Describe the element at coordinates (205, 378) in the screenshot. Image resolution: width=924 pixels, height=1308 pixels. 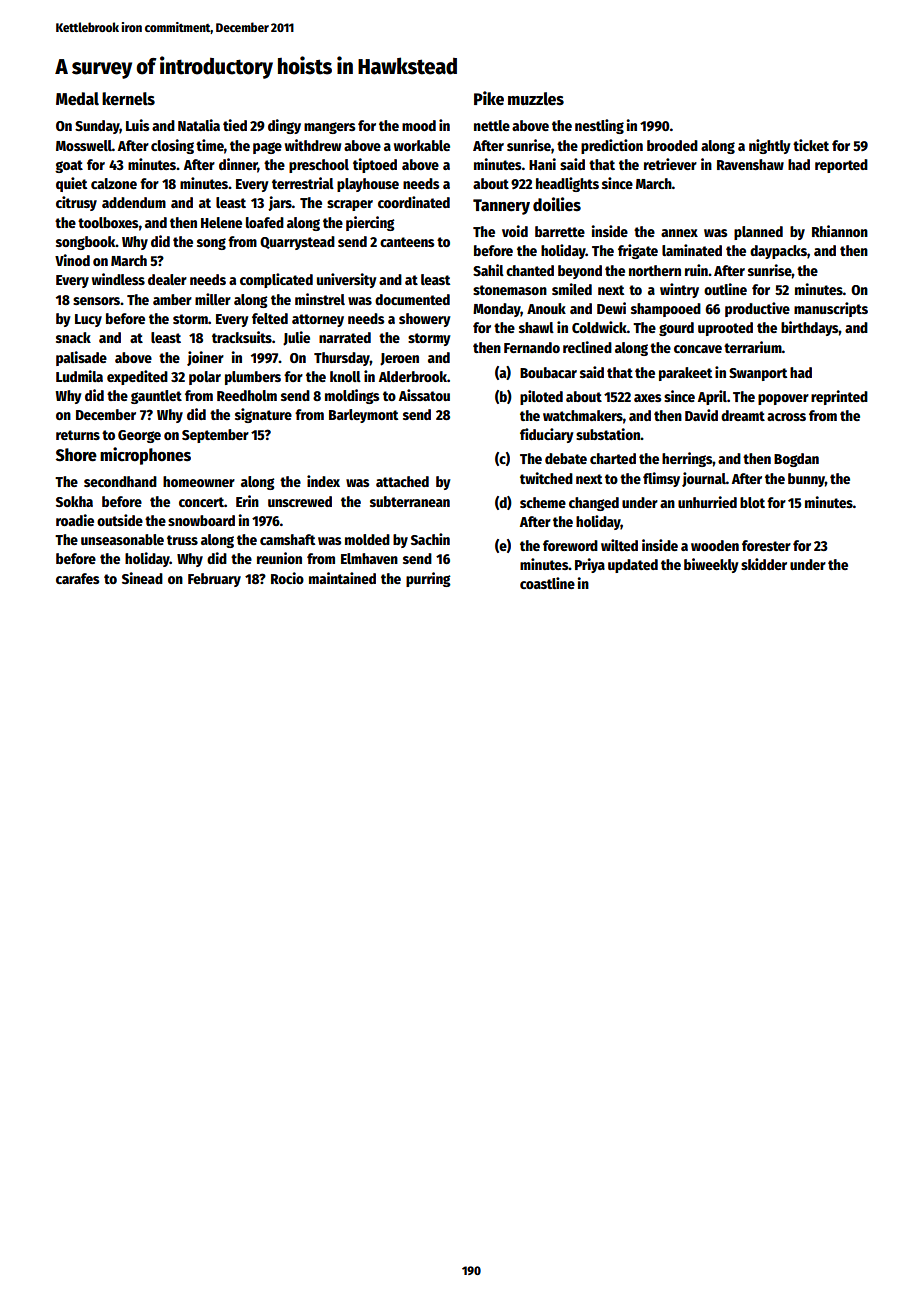
I see `polar` at that location.
